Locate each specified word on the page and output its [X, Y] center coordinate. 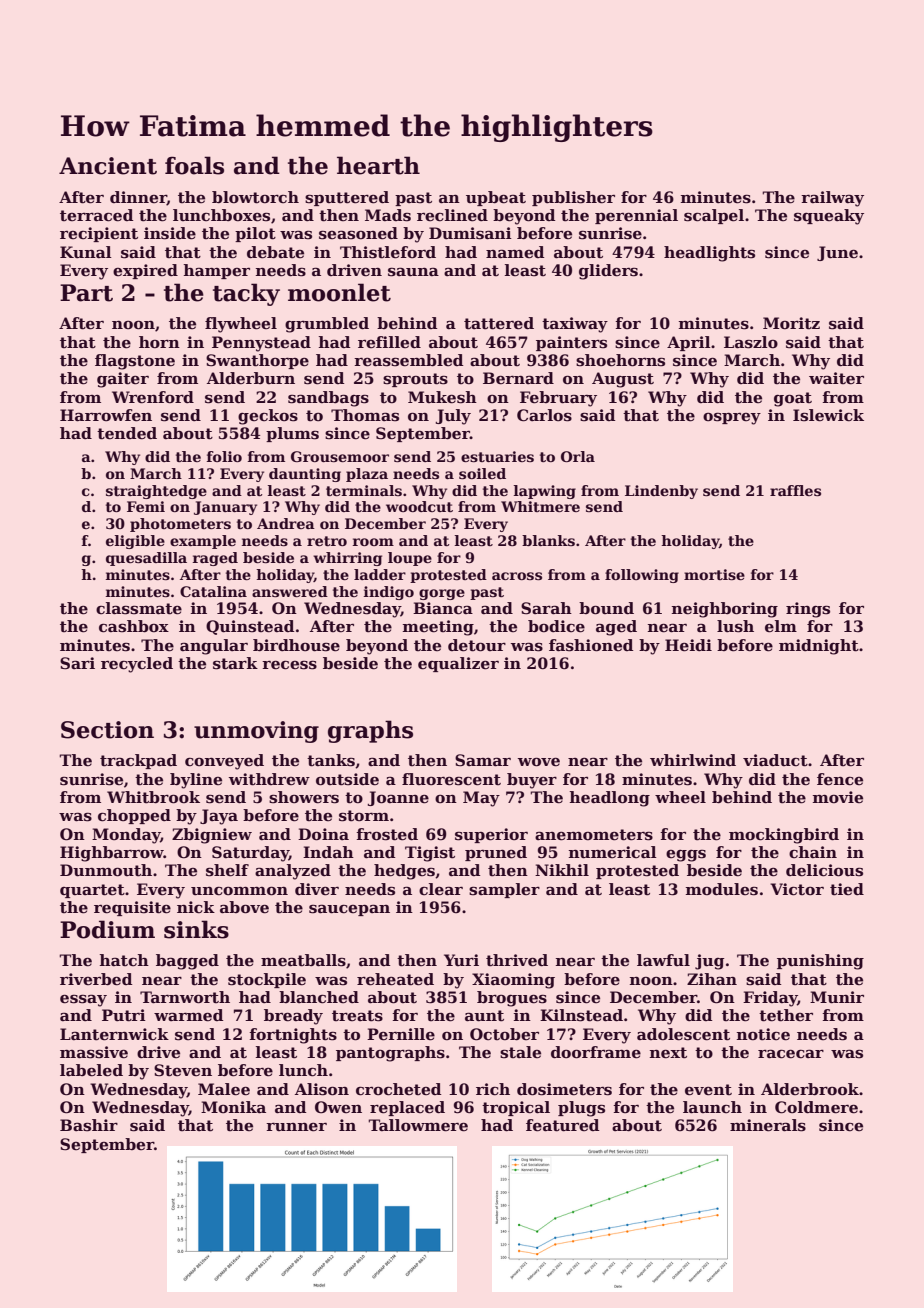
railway [832, 199]
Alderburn [251, 378]
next [668, 1053]
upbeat [496, 198]
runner [296, 1127]
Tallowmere [418, 1125]
